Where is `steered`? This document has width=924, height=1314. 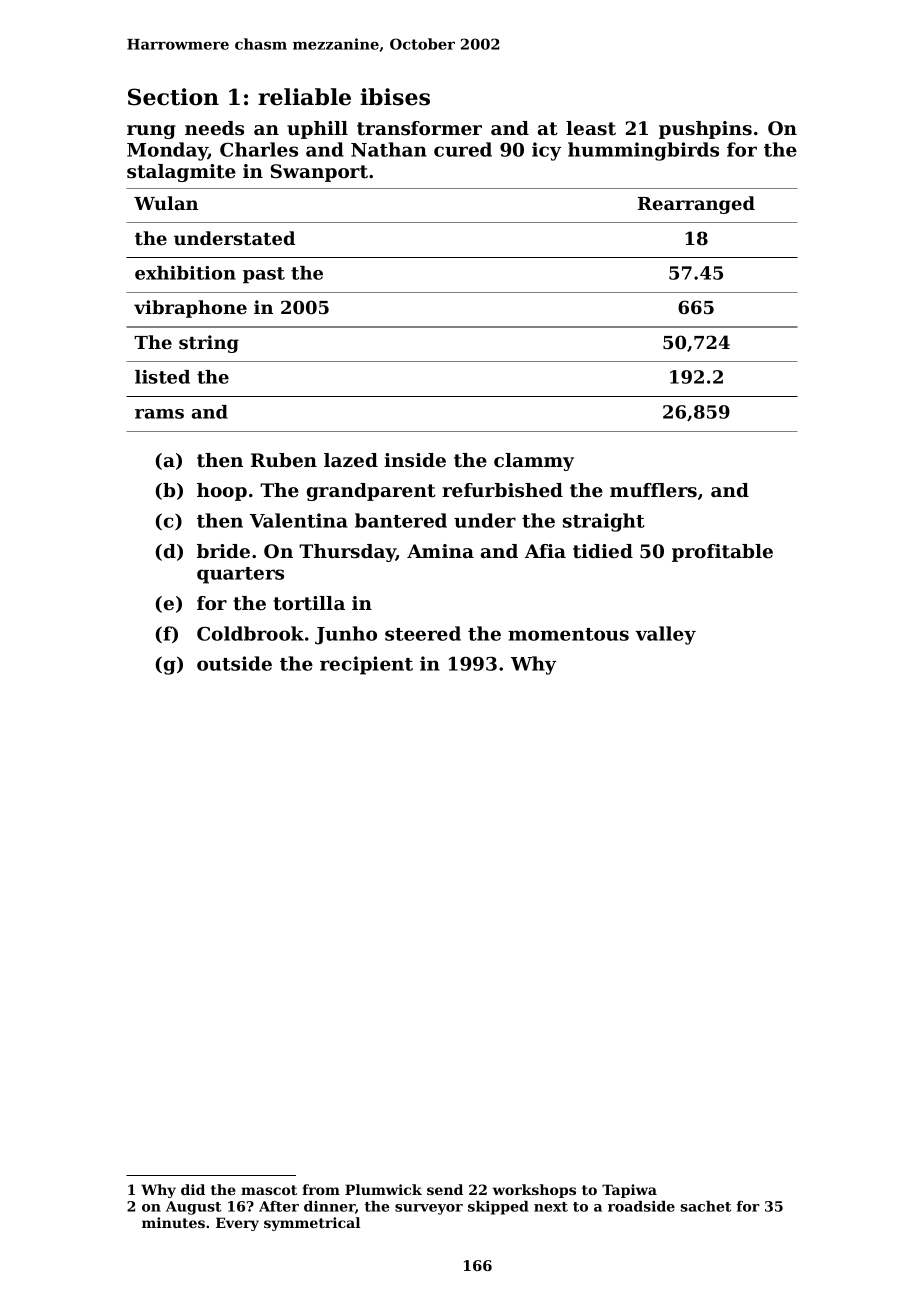
steered is located at coordinates (423, 633).
